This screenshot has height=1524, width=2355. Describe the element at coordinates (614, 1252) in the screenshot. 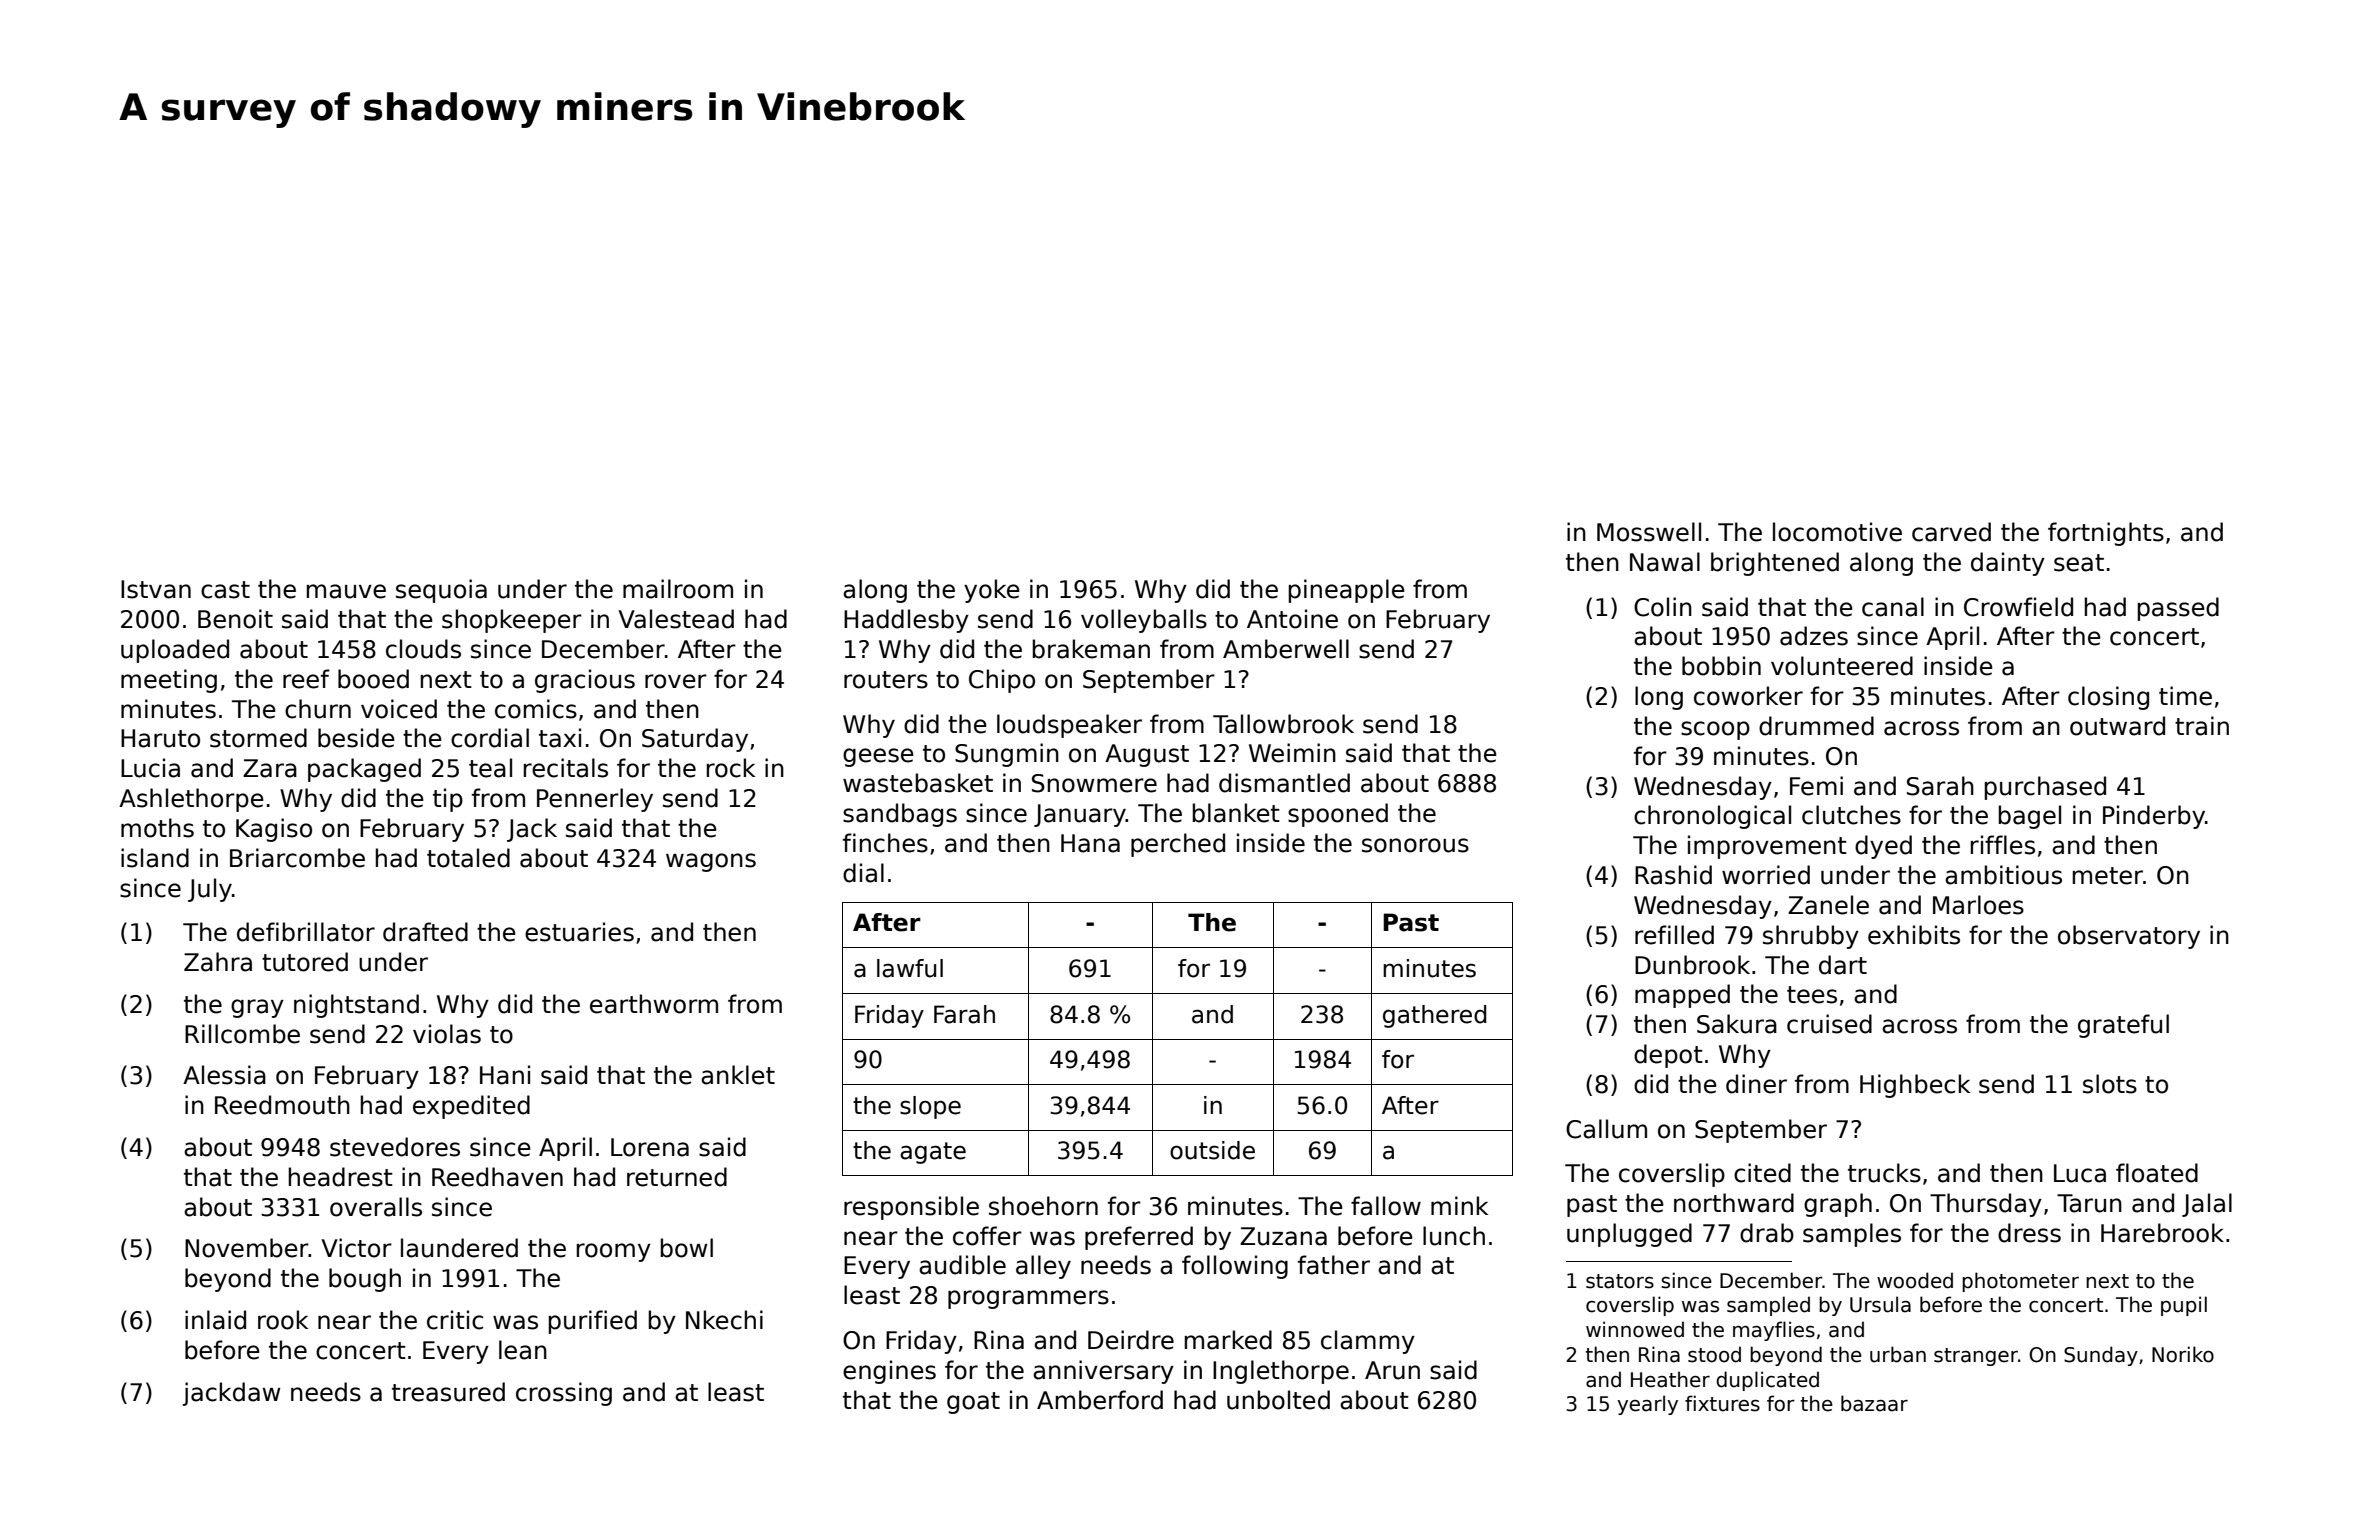

I see `roomy` at that location.
